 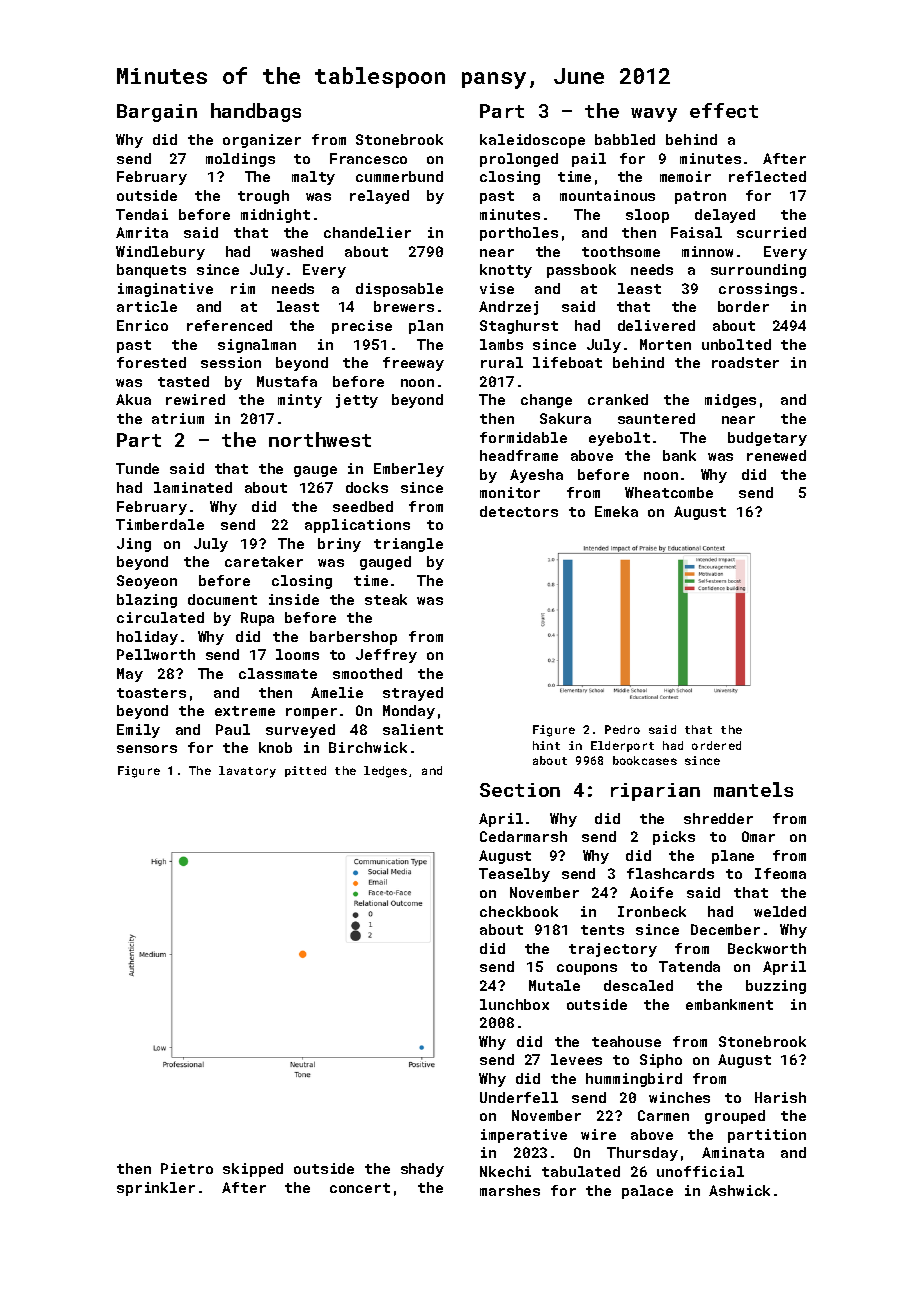 What do you see at coordinates (638, 985) in the page?
I see `descaled` at bounding box center [638, 985].
